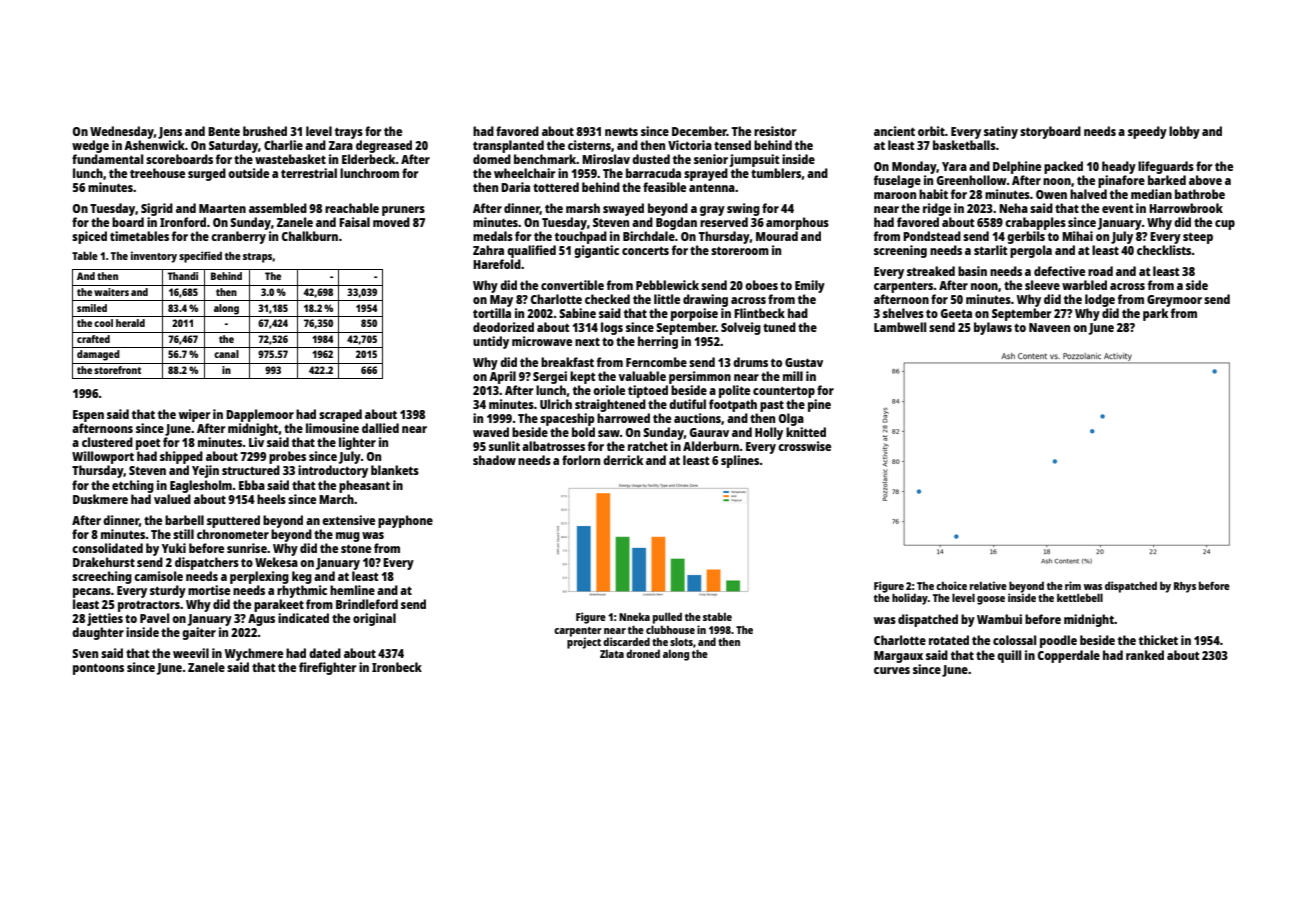 The width and height of the screenshot is (1308, 924). What do you see at coordinates (1073, 585) in the screenshot?
I see `rim` at bounding box center [1073, 585].
